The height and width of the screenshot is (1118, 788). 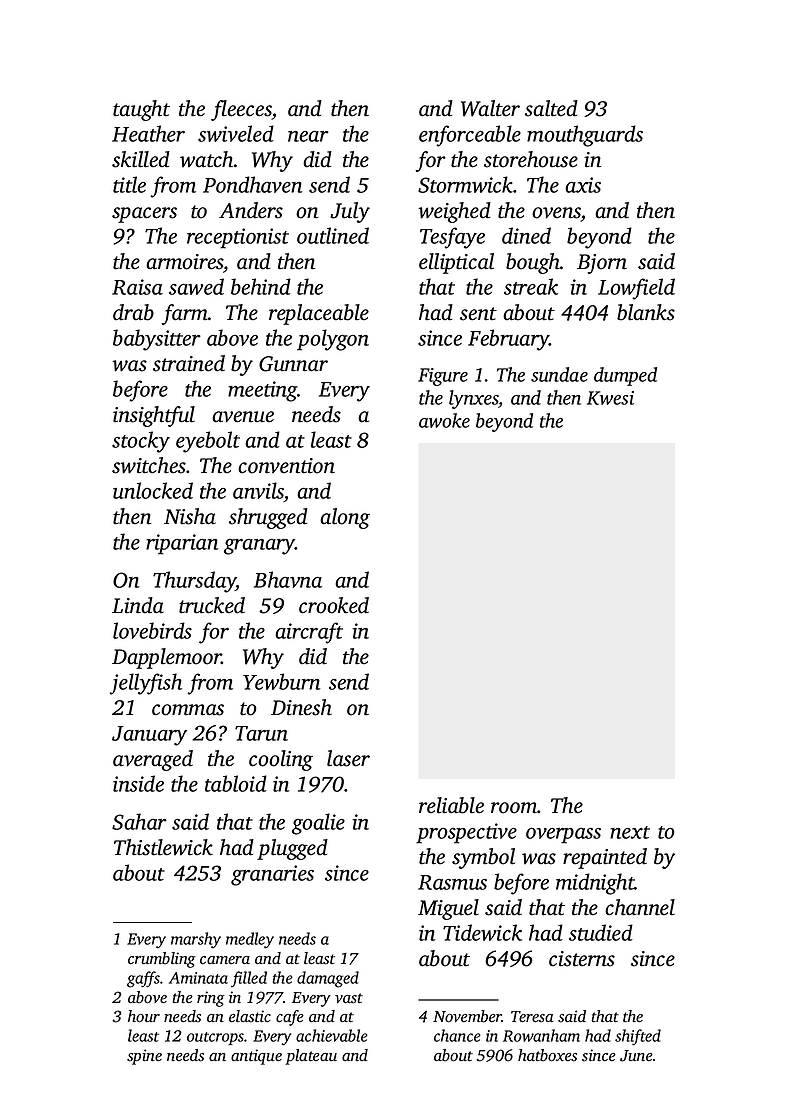 What do you see at coordinates (350, 212) in the screenshot?
I see `July` at bounding box center [350, 212].
